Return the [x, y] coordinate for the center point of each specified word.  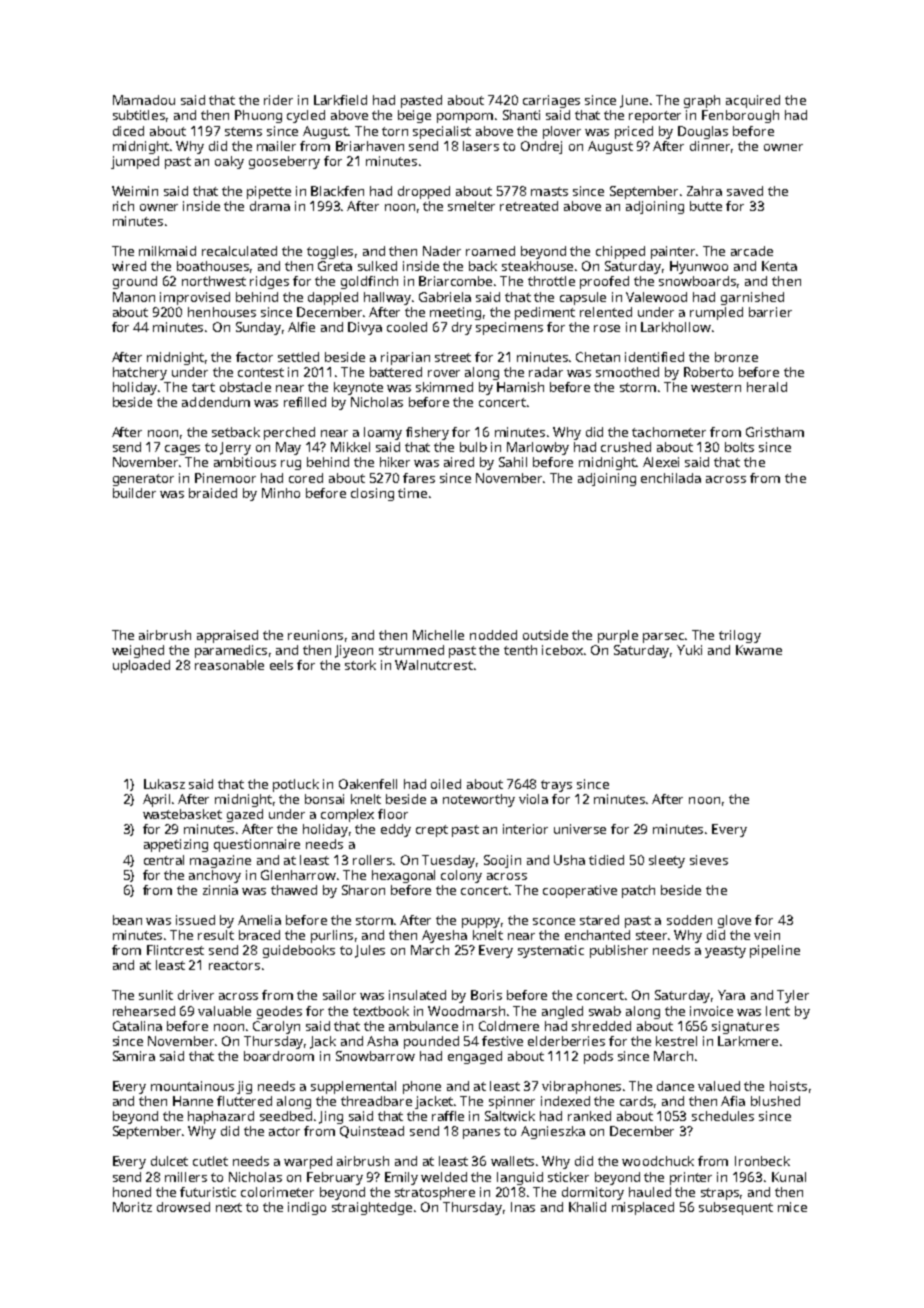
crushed [626, 447]
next [229, 1207]
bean [127, 920]
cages [182, 450]
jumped [135, 162]
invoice [711, 1011]
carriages [551, 101]
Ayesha [444, 936]
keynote [358, 388]
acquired [753, 101]
